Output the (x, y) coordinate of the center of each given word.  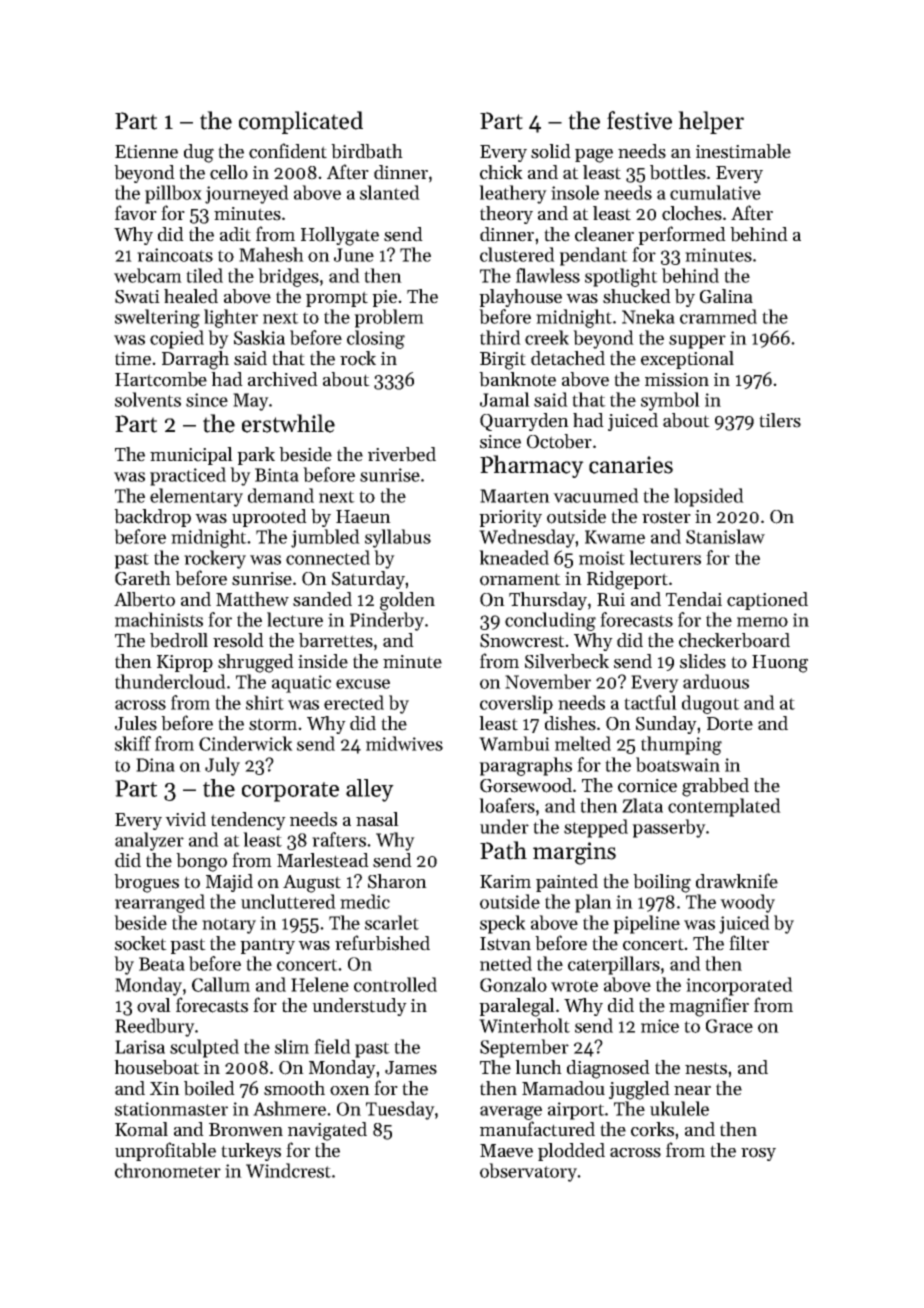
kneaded (514, 557)
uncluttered (288, 901)
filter (749, 943)
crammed (718, 316)
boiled (209, 1088)
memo (762, 622)
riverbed (402, 454)
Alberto (144, 599)
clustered (517, 254)
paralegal (517, 1007)
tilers (780, 420)
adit (235, 234)
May (251, 402)
